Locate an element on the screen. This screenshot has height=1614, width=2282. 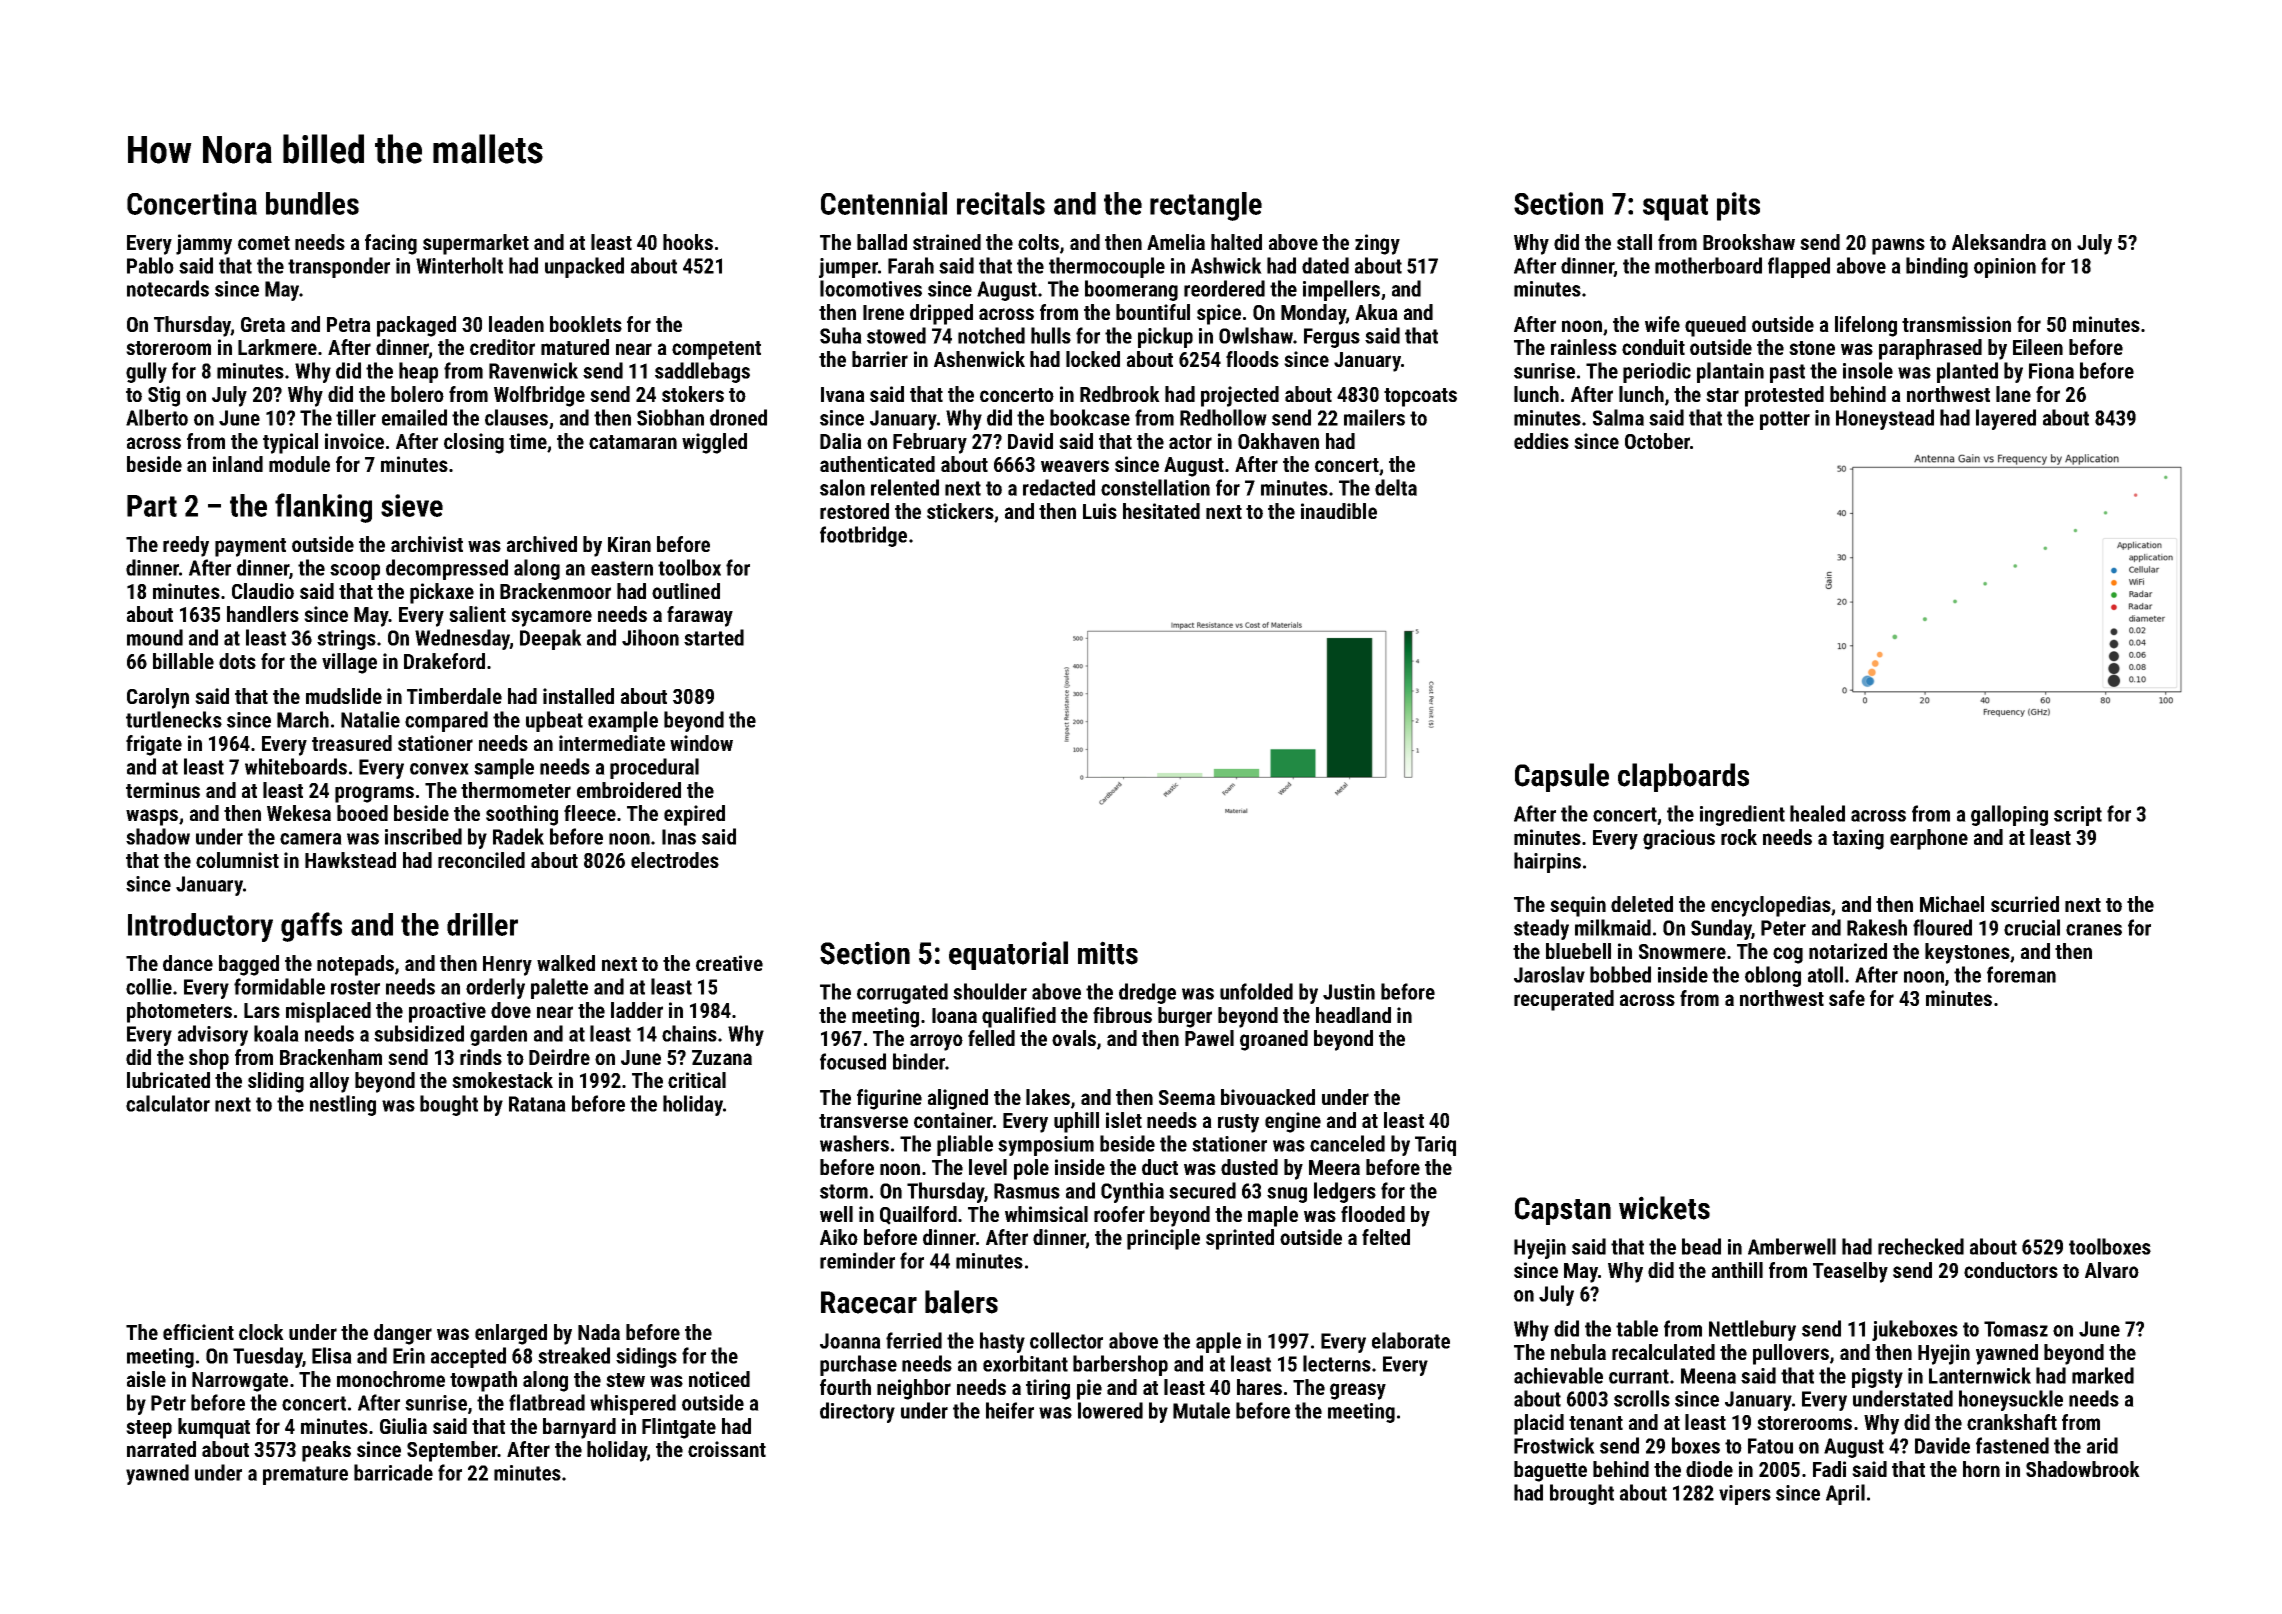
clapboards is located at coordinates (1683, 777).
